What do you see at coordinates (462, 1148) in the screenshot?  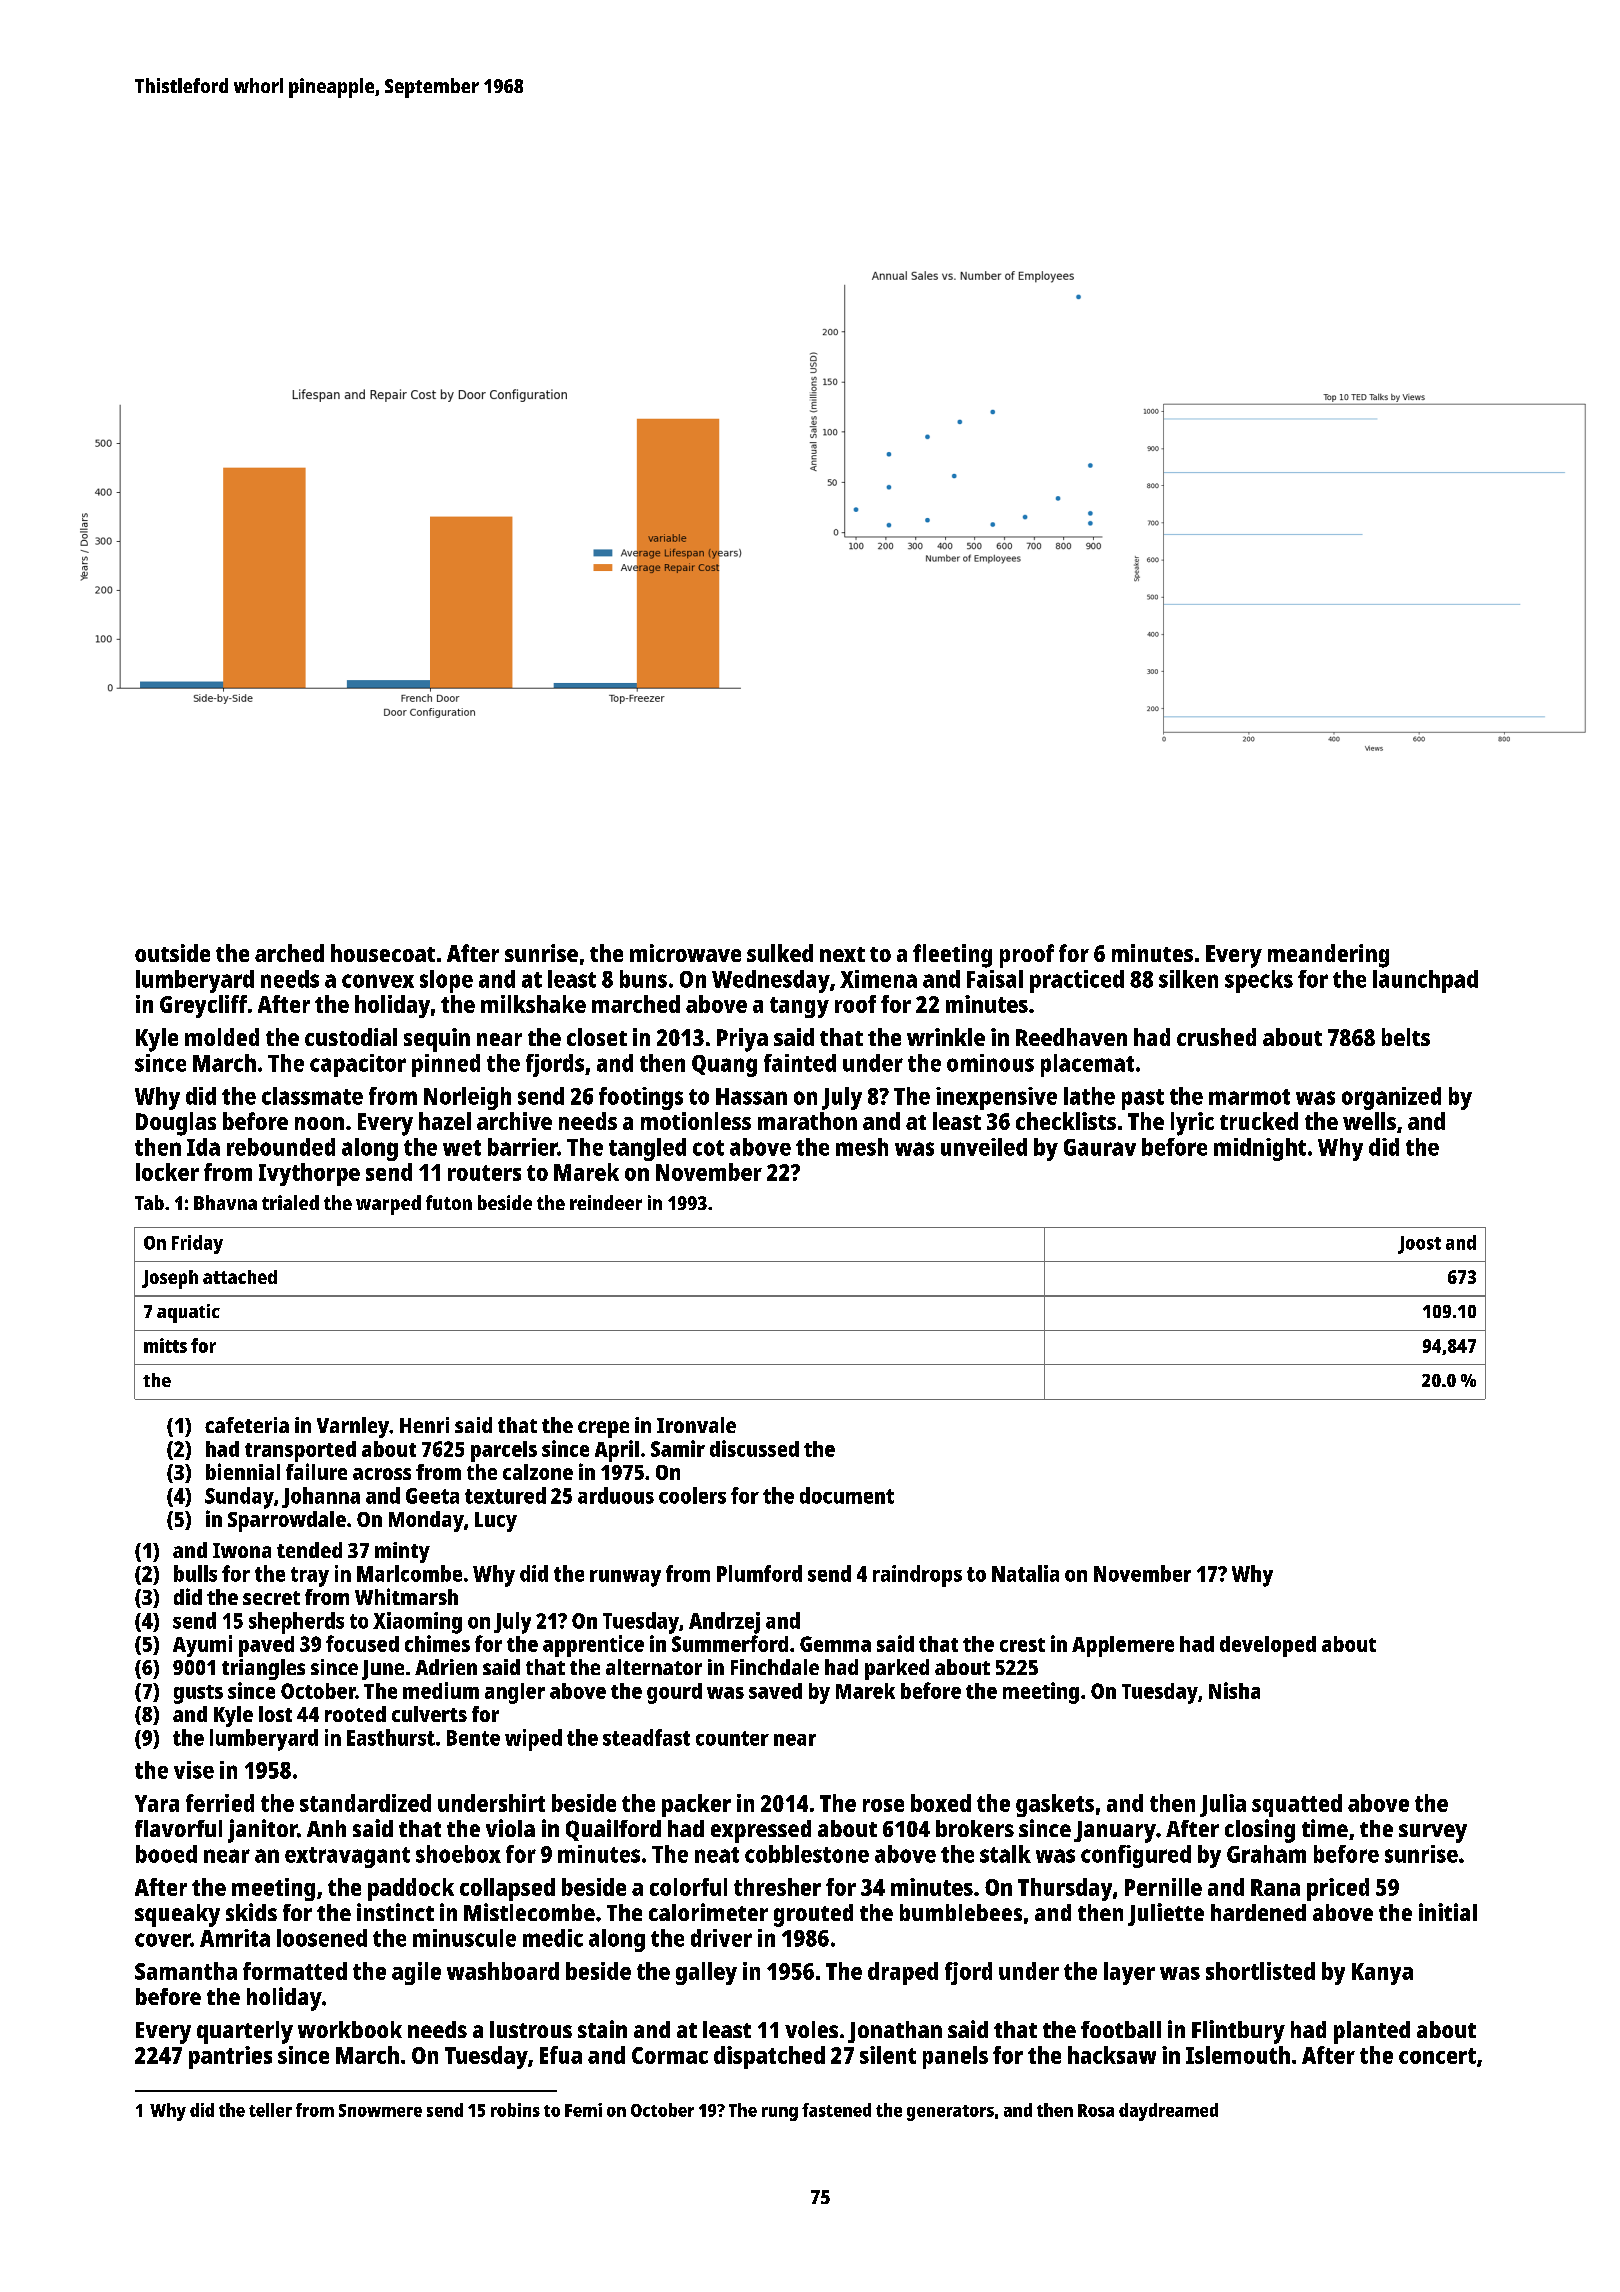 I see `wet` at bounding box center [462, 1148].
